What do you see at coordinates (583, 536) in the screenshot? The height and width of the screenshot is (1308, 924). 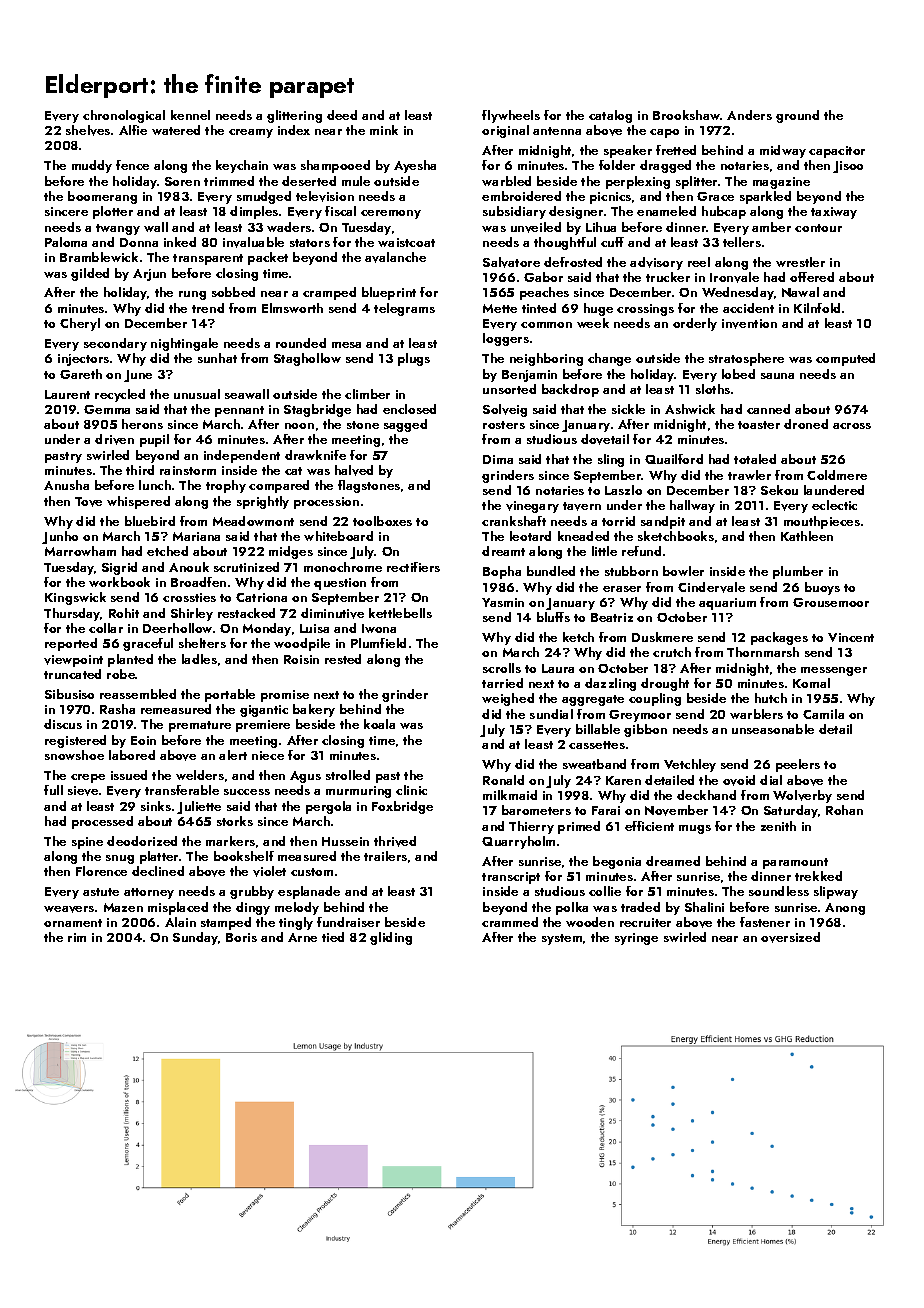 I see `kneaded` at bounding box center [583, 536].
